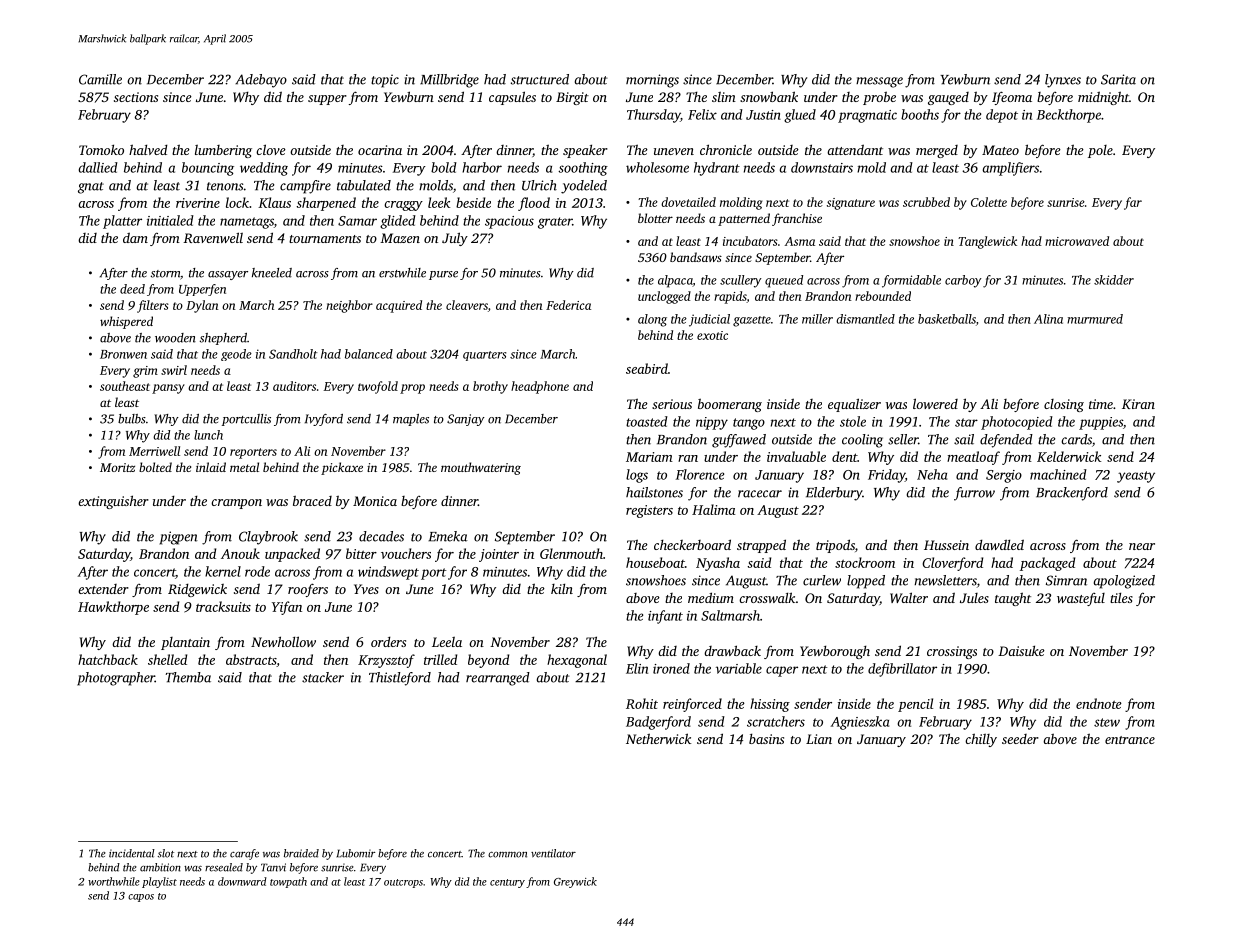 The image size is (1233, 952). Describe the element at coordinates (915, 705) in the document. I see `pencil` at that location.
